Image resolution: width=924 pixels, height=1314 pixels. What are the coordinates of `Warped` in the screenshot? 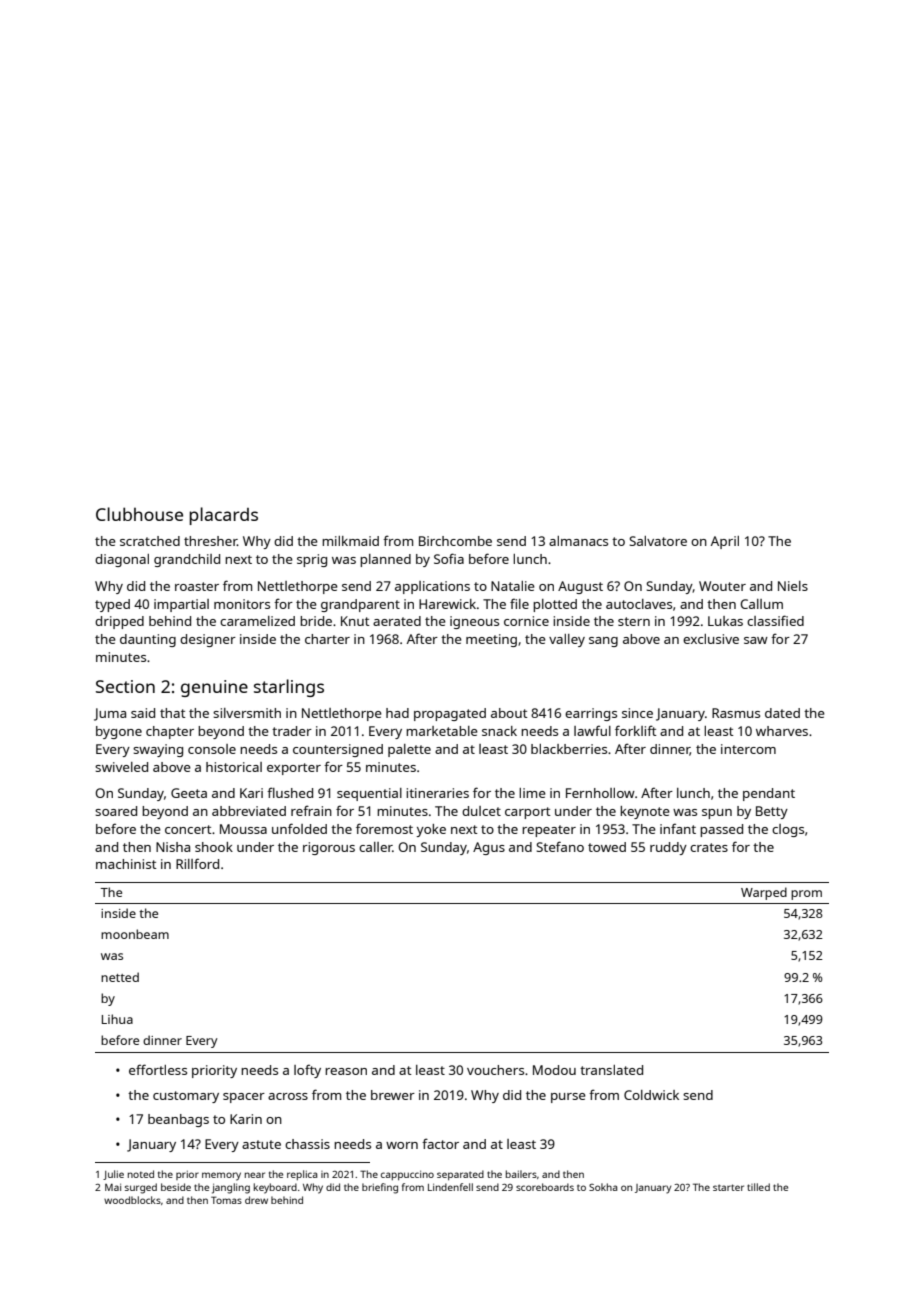 It's located at (764, 893).
